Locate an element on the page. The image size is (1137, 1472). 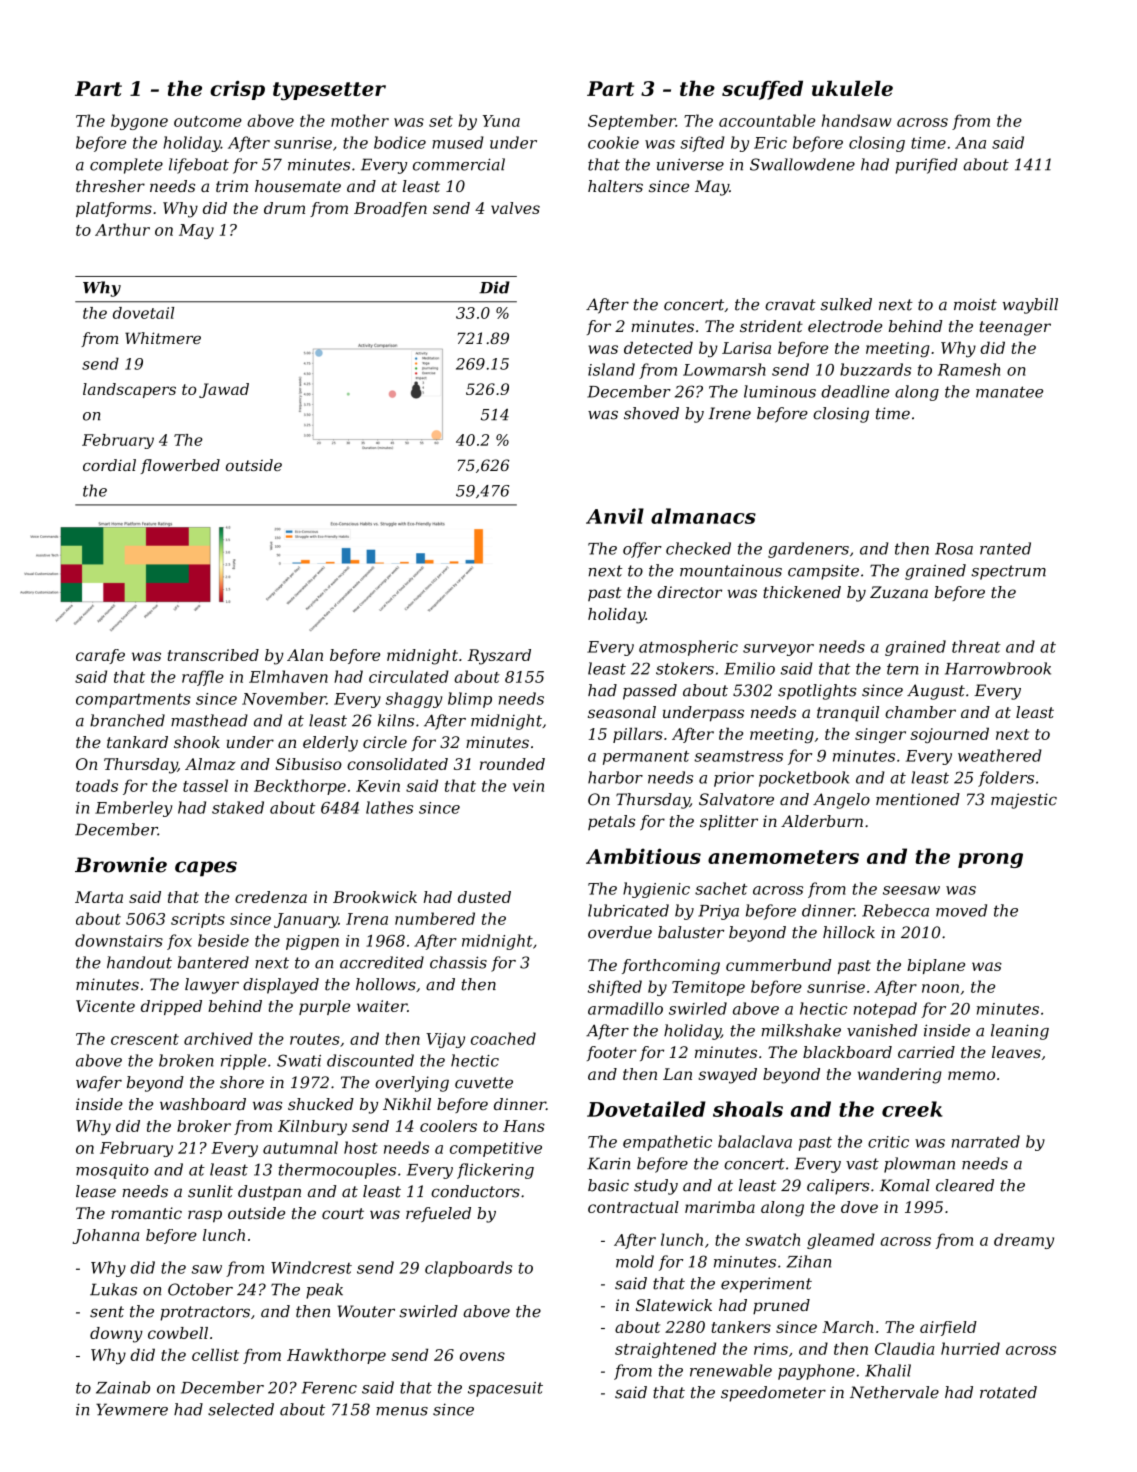
conductors is located at coordinates (475, 1191).
